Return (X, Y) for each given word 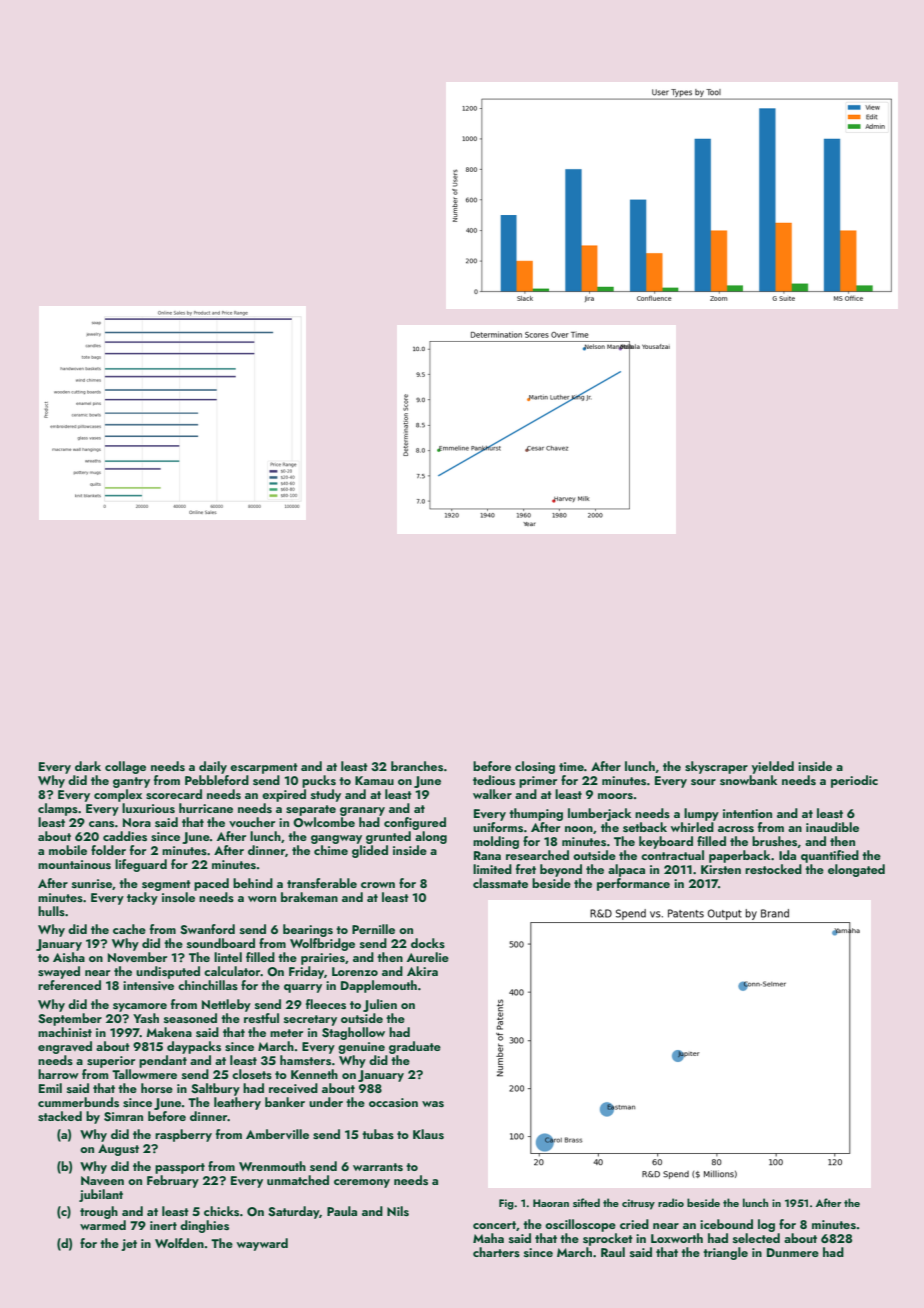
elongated (856, 870)
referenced (69, 985)
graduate (415, 1047)
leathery (237, 1103)
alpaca (626, 870)
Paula (342, 1211)
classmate (500, 883)
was (433, 1104)
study (326, 795)
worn (262, 899)
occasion (393, 1102)
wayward (262, 1244)
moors (615, 796)
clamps (58, 809)
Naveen (102, 1180)
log (766, 1225)
